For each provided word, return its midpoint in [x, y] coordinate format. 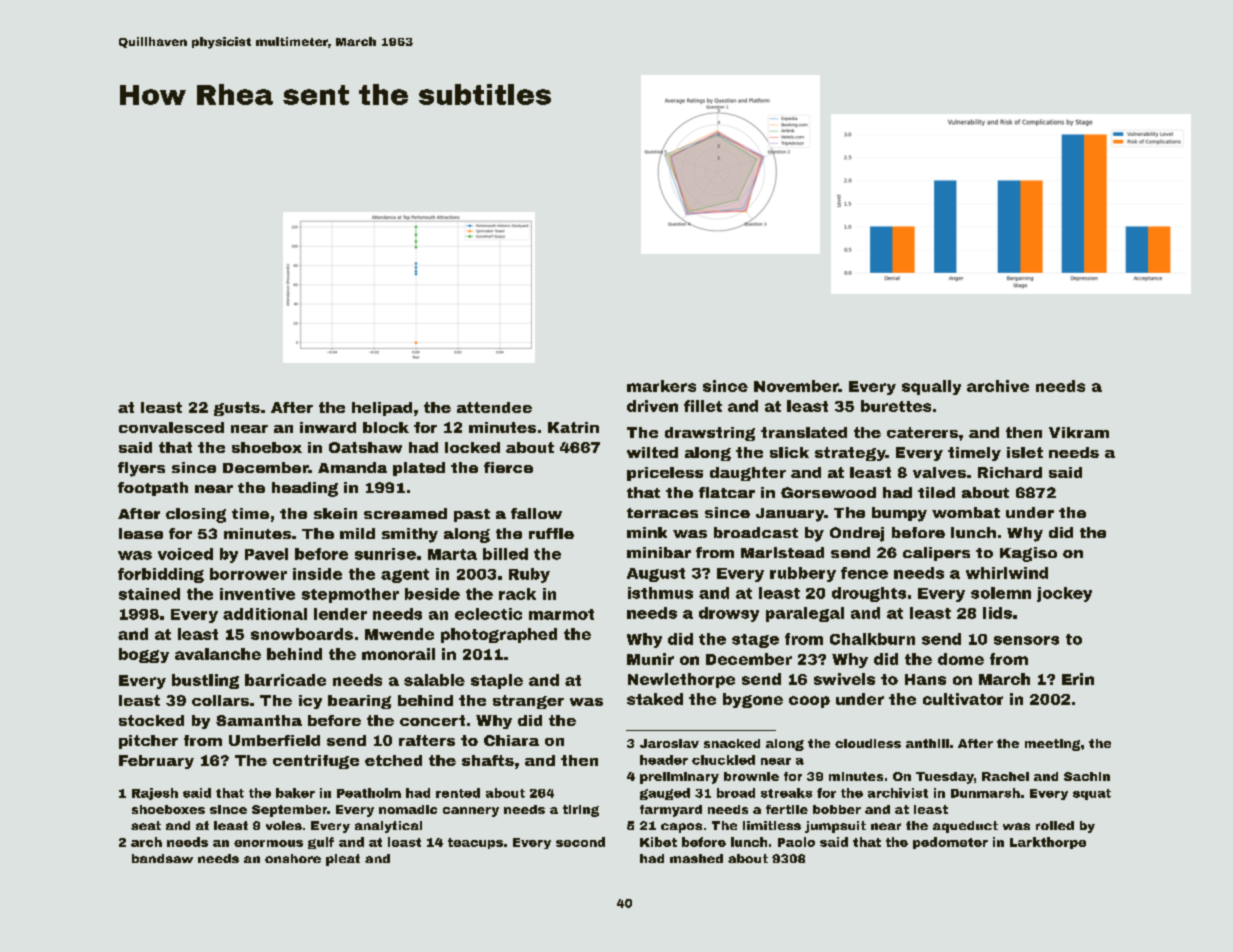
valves [939, 472]
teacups [475, 843]
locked [472, 447]
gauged [665, 794]
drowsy [729, 614]
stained [149, 594]
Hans [925, 679]
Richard [1010, 472]
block [386, 427]
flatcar [727, 492]
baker [295, 793]
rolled [1055, 825]
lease [141, 533]
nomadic [408, 809]
